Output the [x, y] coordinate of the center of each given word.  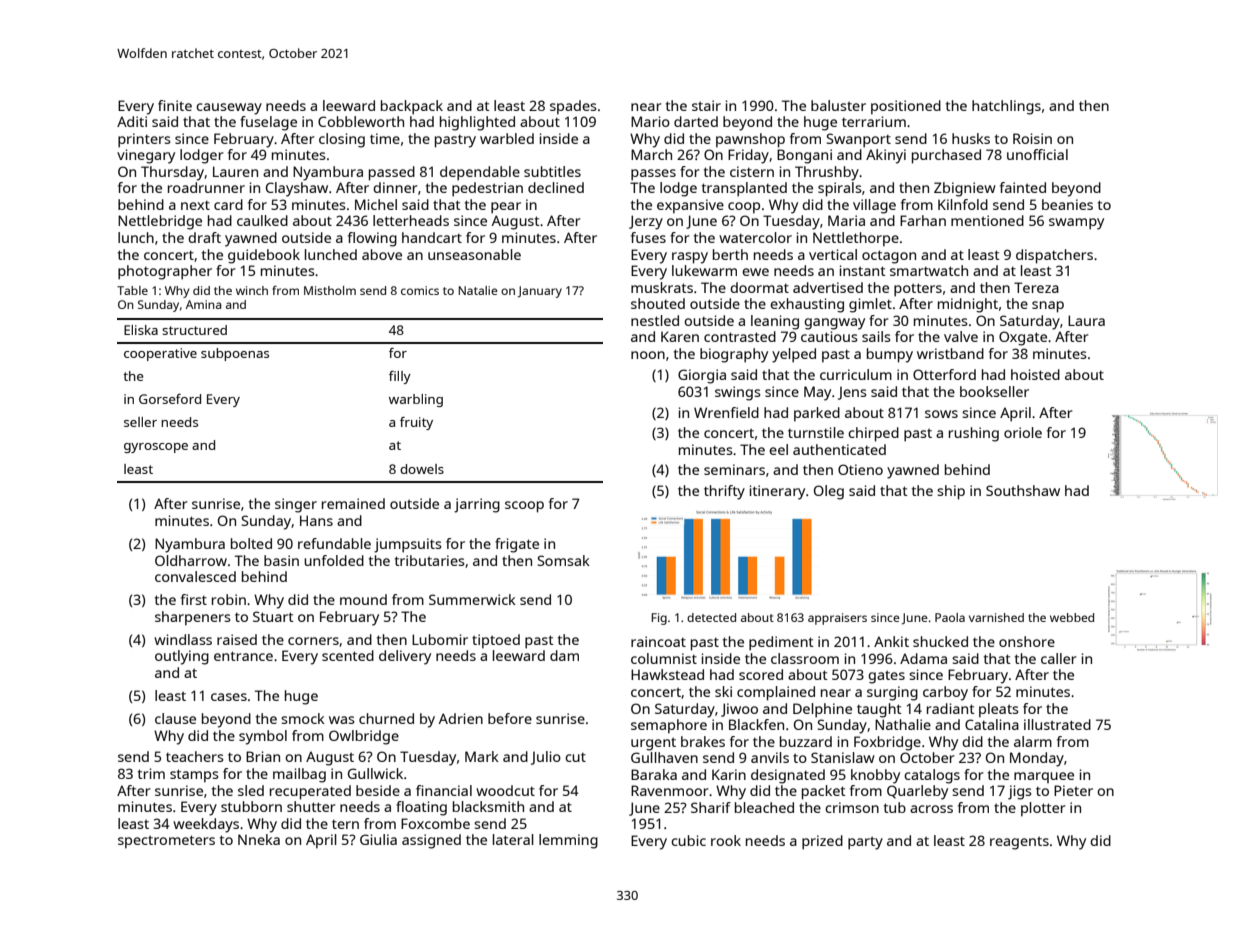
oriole [1023, 432]
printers [144, 140]
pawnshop [750, 140]
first [194, 599]
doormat [759, 287]
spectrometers [166, 842]
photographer [165, 272]
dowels [422, 469]
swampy [1076, 224]
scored [761, 674]
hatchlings [1006, 107]
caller [1059, 658]
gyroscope [156, 448]
